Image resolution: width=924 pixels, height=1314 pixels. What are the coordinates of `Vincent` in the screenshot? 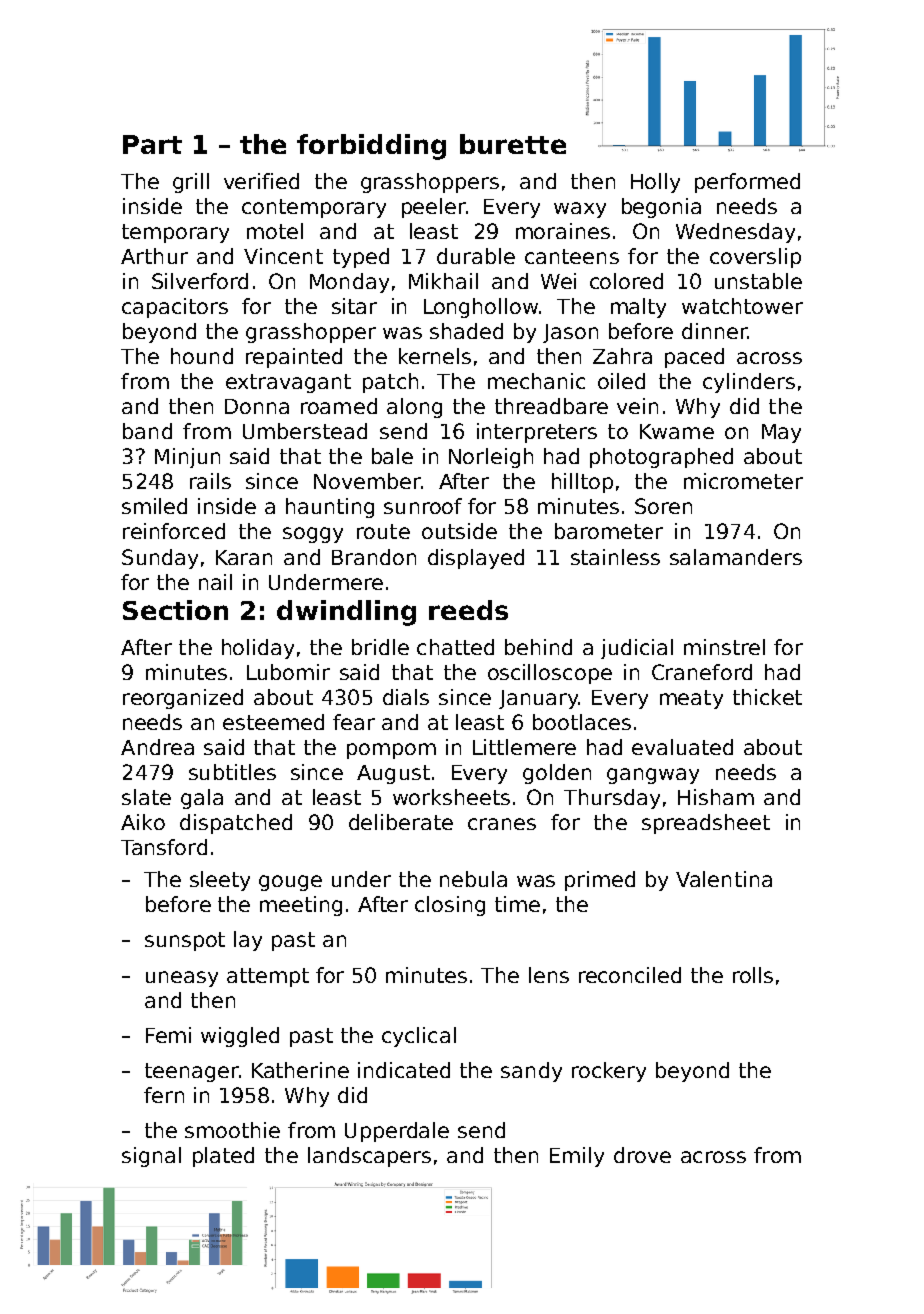 It's located at (283, 256).
